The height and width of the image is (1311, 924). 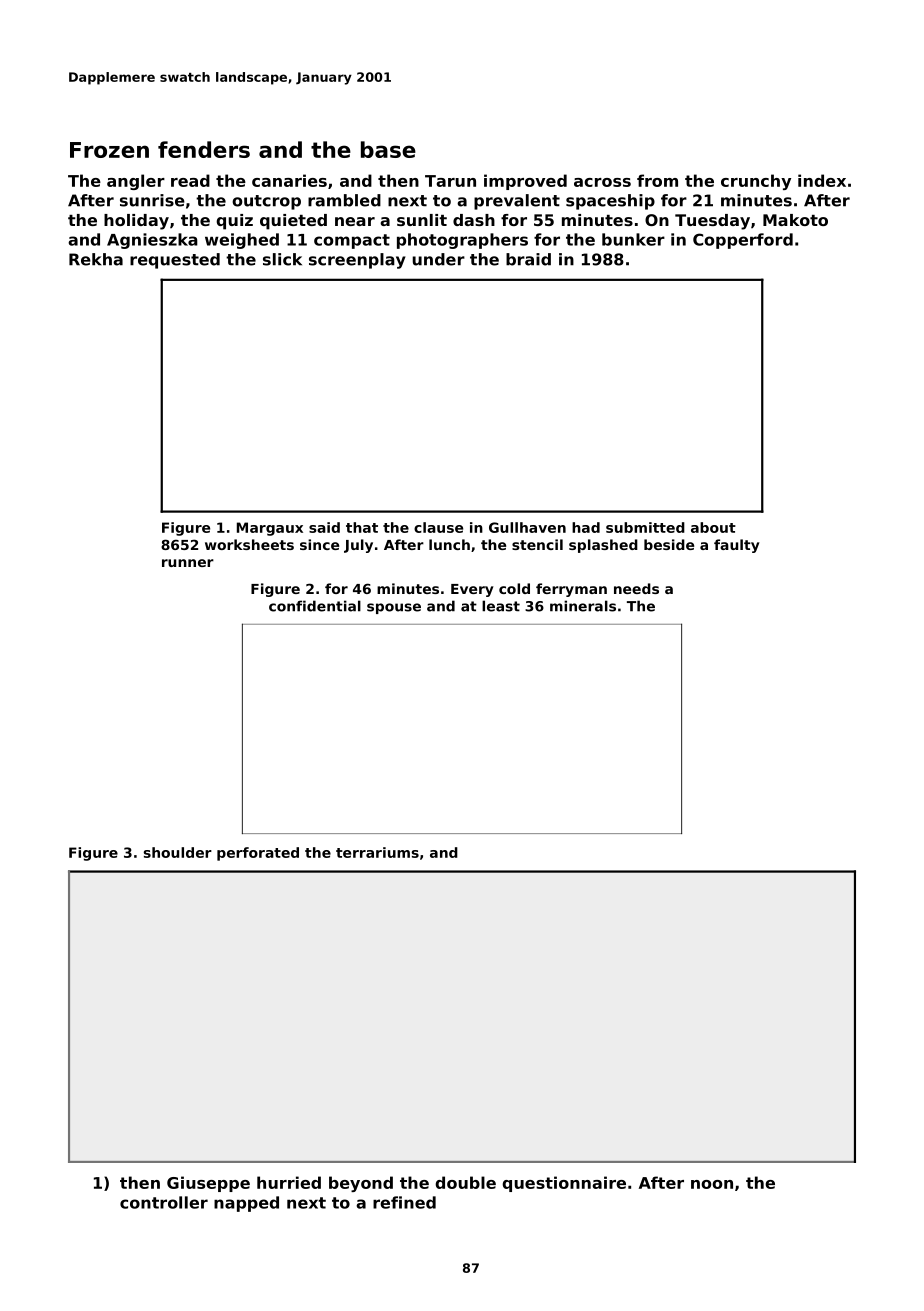 What do you see at coordinates (377, 852) in the image?
I see `terrariums` at bounding box center [377, 852].
